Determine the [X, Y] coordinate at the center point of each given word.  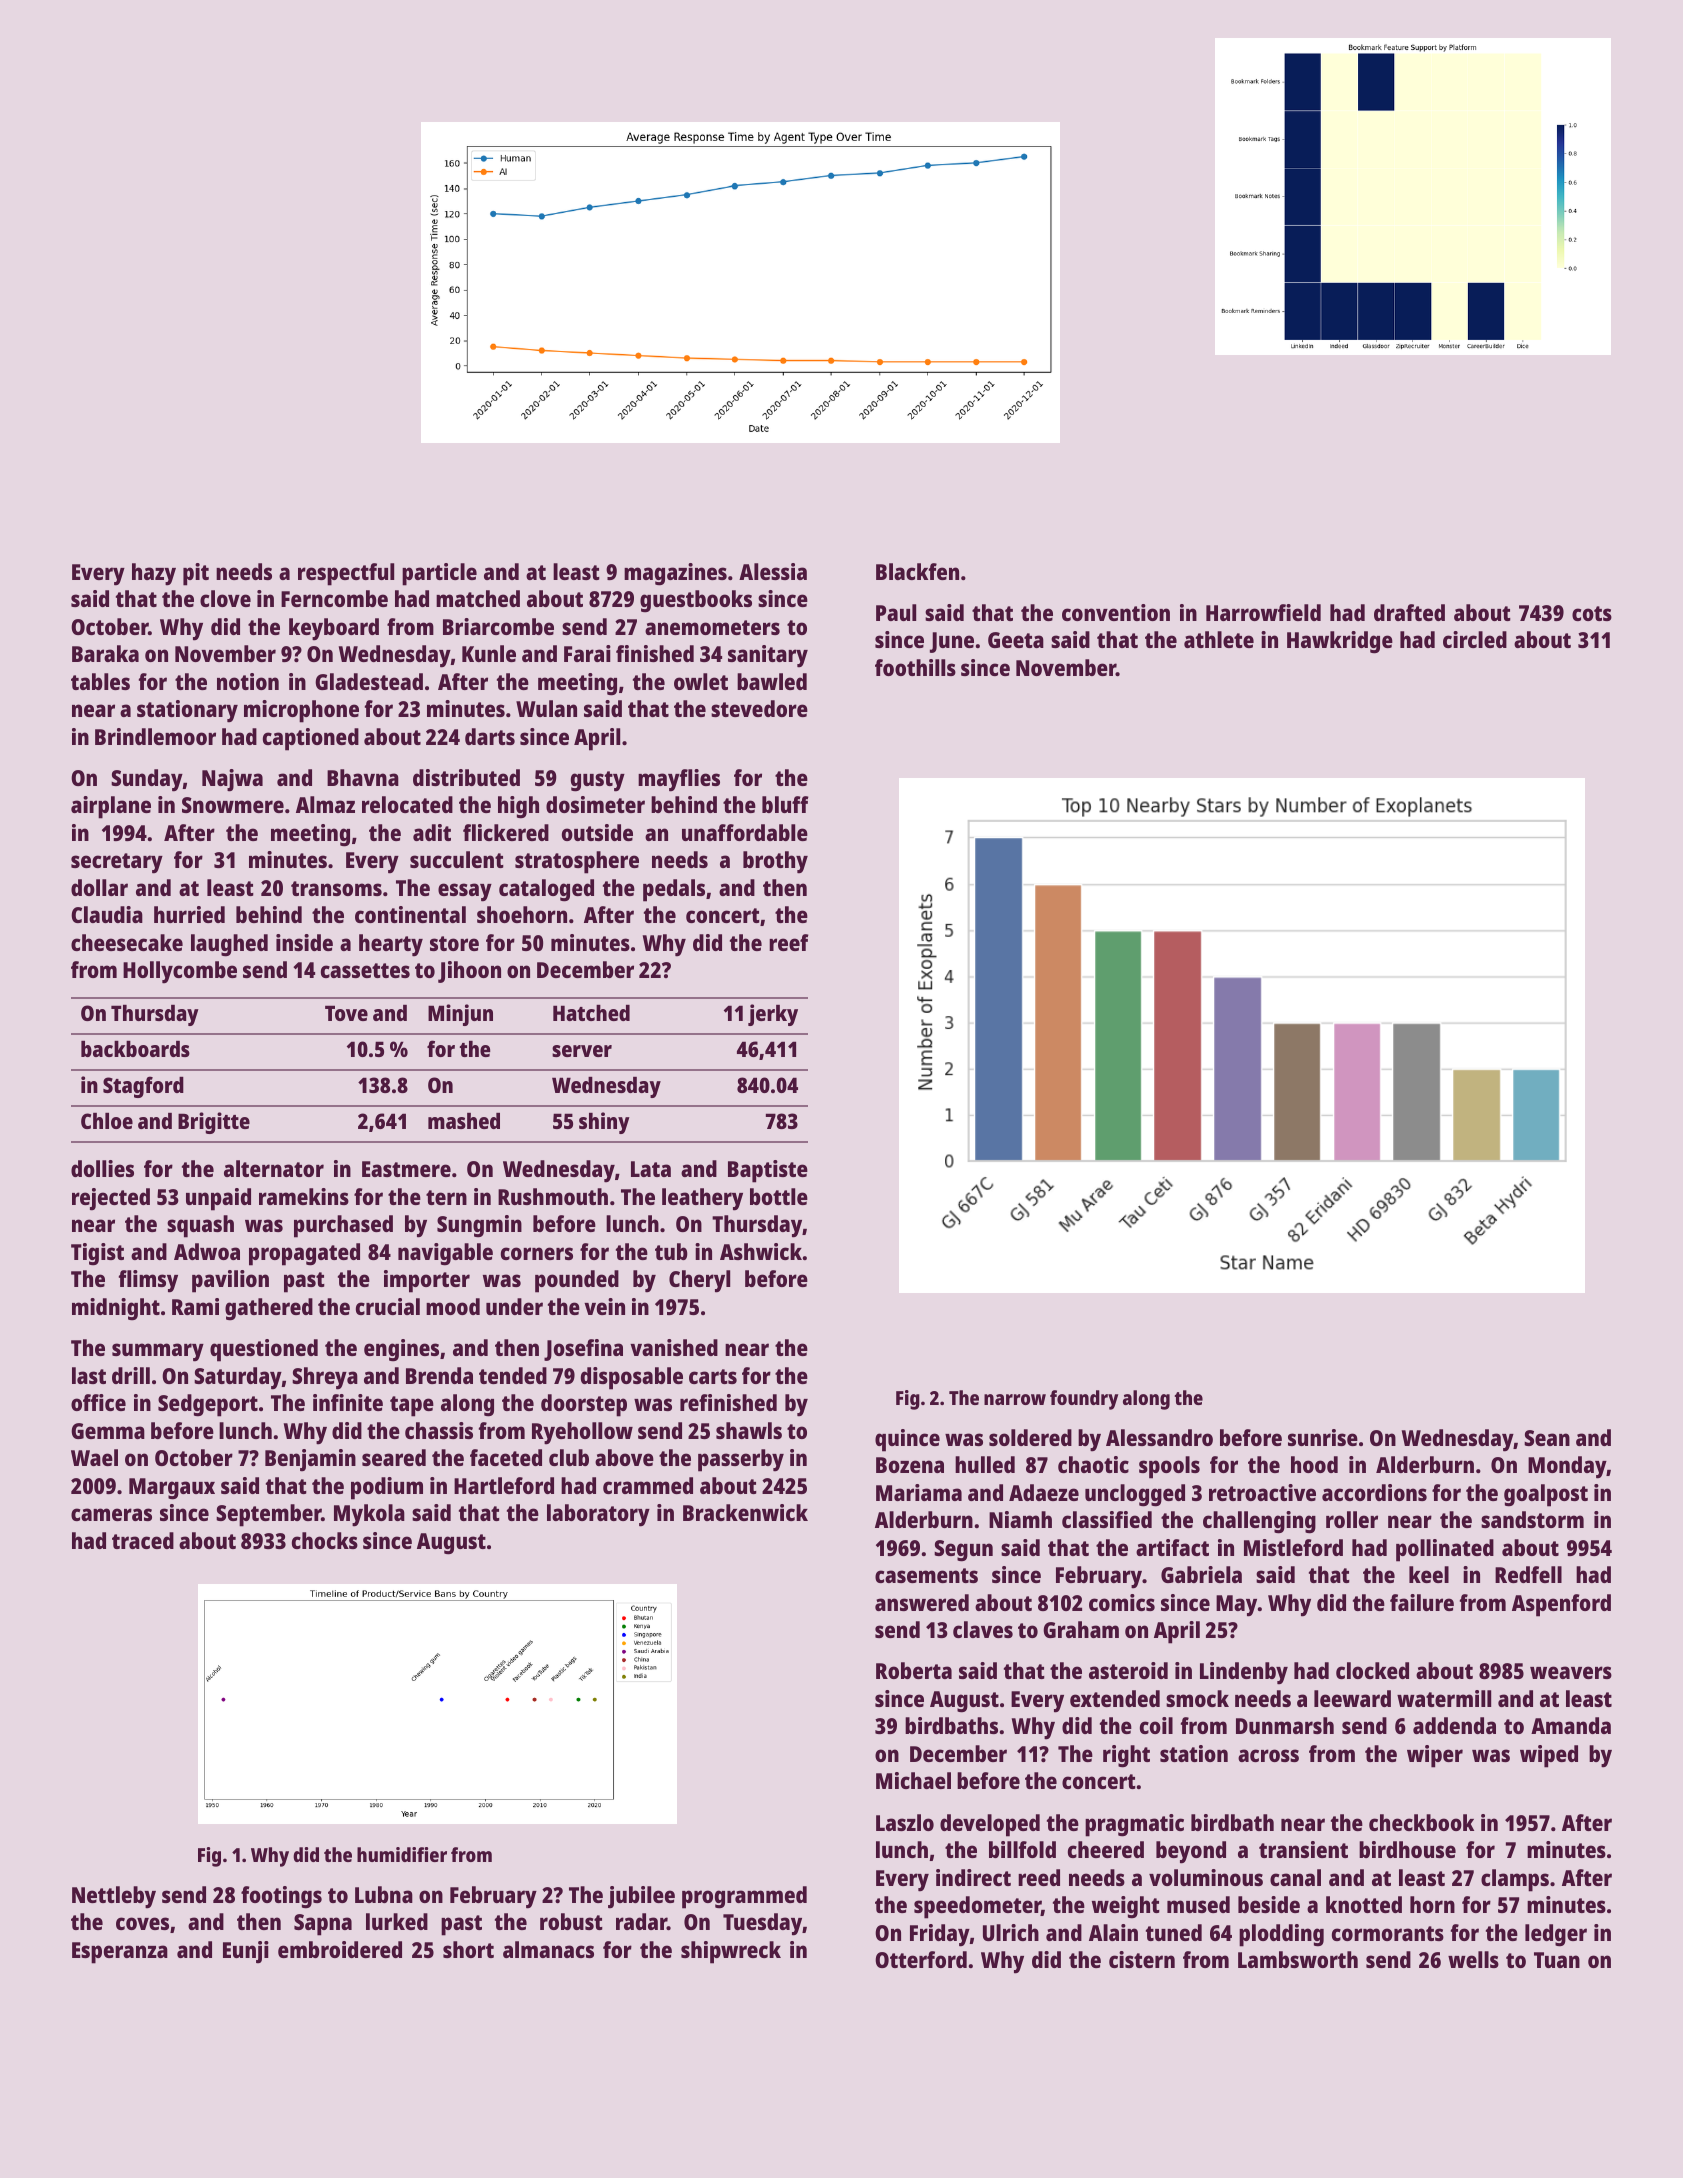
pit [196, 574]
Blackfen [917, 571]
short [468, 1949]
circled [1475, 639]
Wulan [546, 708]
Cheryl [699, 1281]
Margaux [172, 1489]
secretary [117, 863]
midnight [116, 1309]
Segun [963, 1551]
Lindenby [1244, 1673]
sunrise [1323, 1437]
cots [1592, 613]
